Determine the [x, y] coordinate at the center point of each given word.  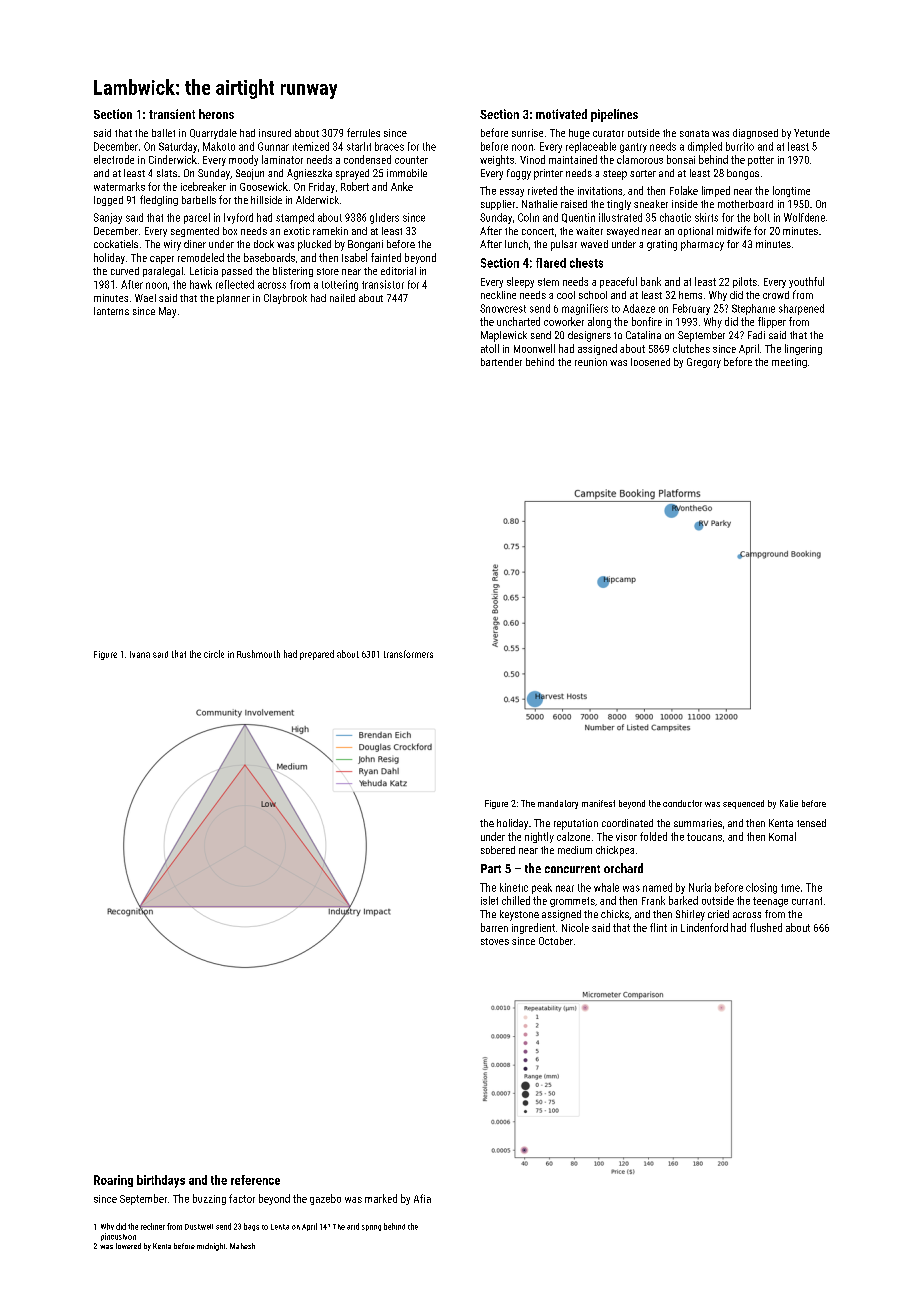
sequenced [743, 804]
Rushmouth [258, 654]
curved [125, 271]
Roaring [113, 1181]
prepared [317, 655]
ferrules [363, 132]
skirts [706, 217]
